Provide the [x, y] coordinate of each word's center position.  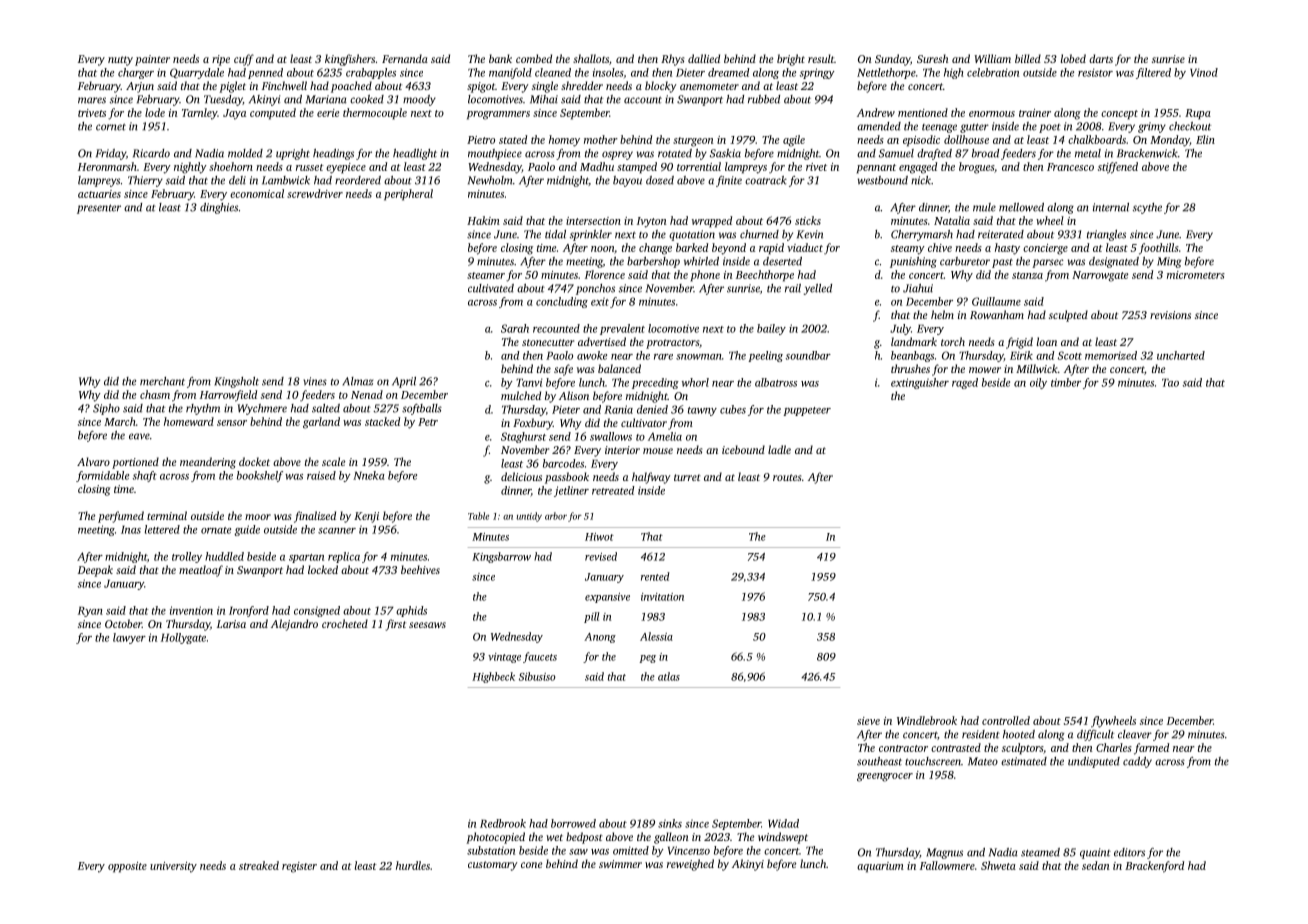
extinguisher [920, 383]
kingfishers [350, 60]
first [396, 625]
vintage [504, 658]
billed [1028, 58]
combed [534, 58]
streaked [259, 865]
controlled [1006, 720]
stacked [382, 421]
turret [687, 477]
